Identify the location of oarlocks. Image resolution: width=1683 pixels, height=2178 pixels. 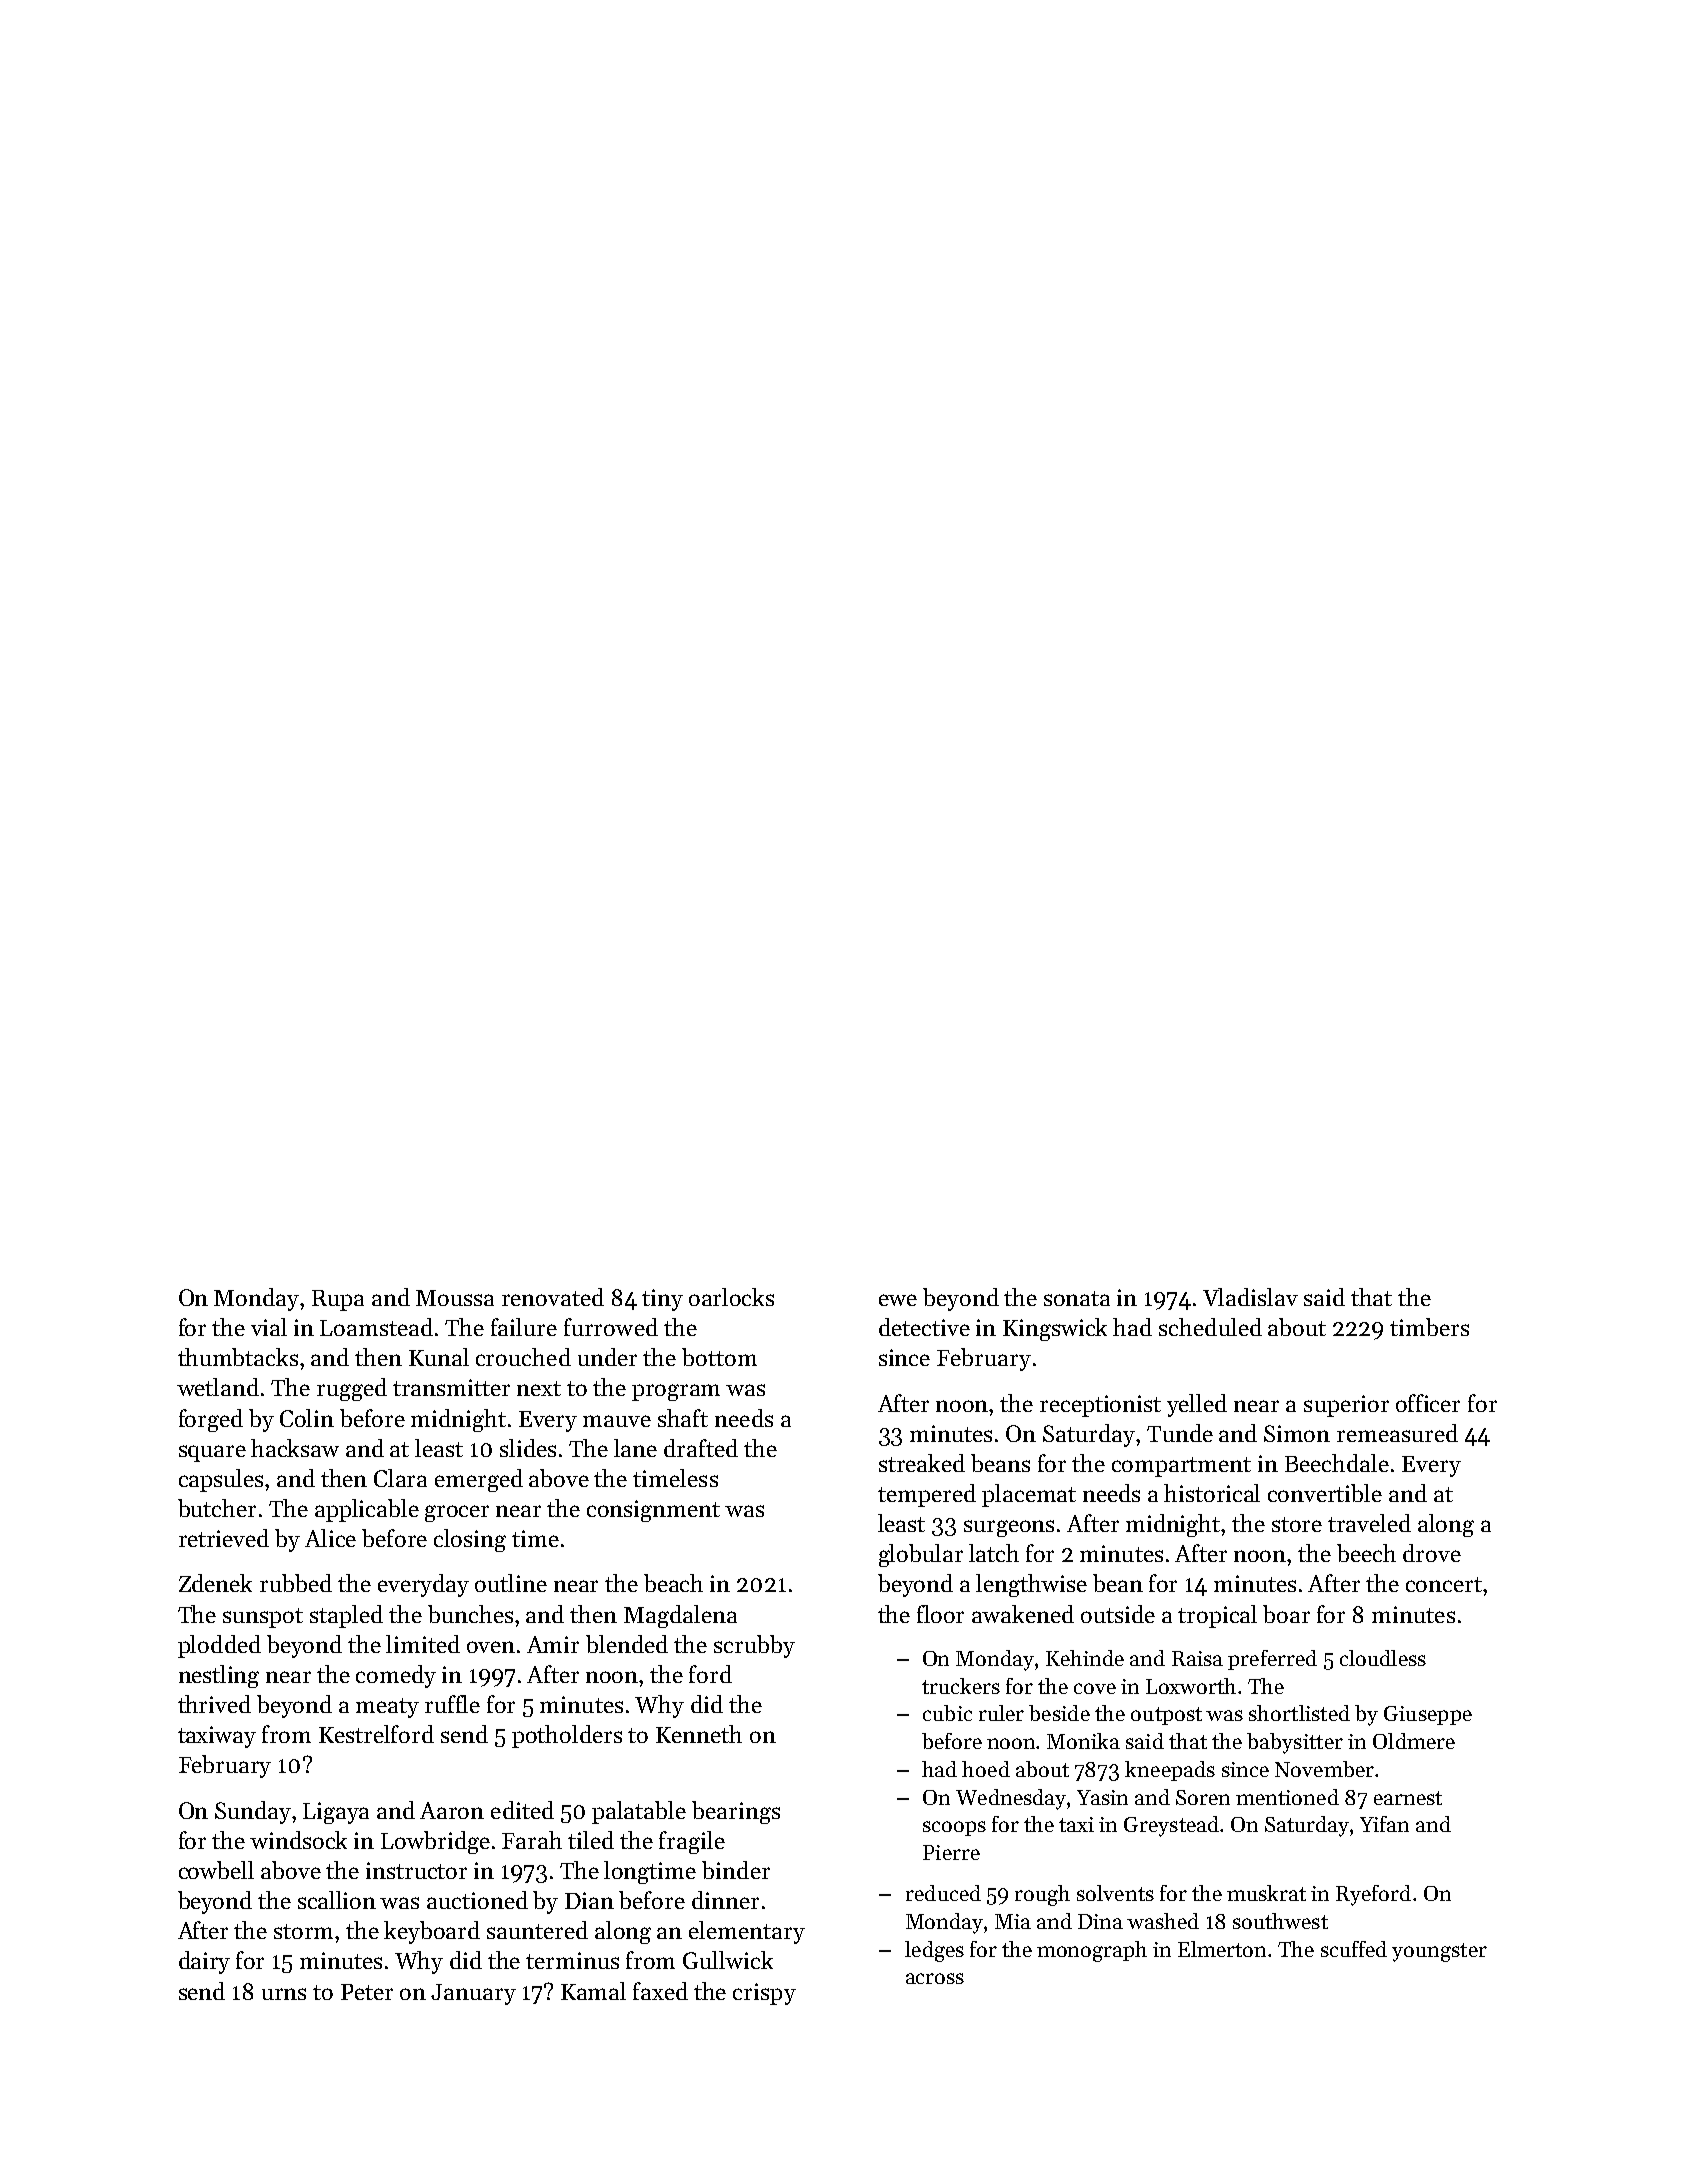
(731, 1297).
